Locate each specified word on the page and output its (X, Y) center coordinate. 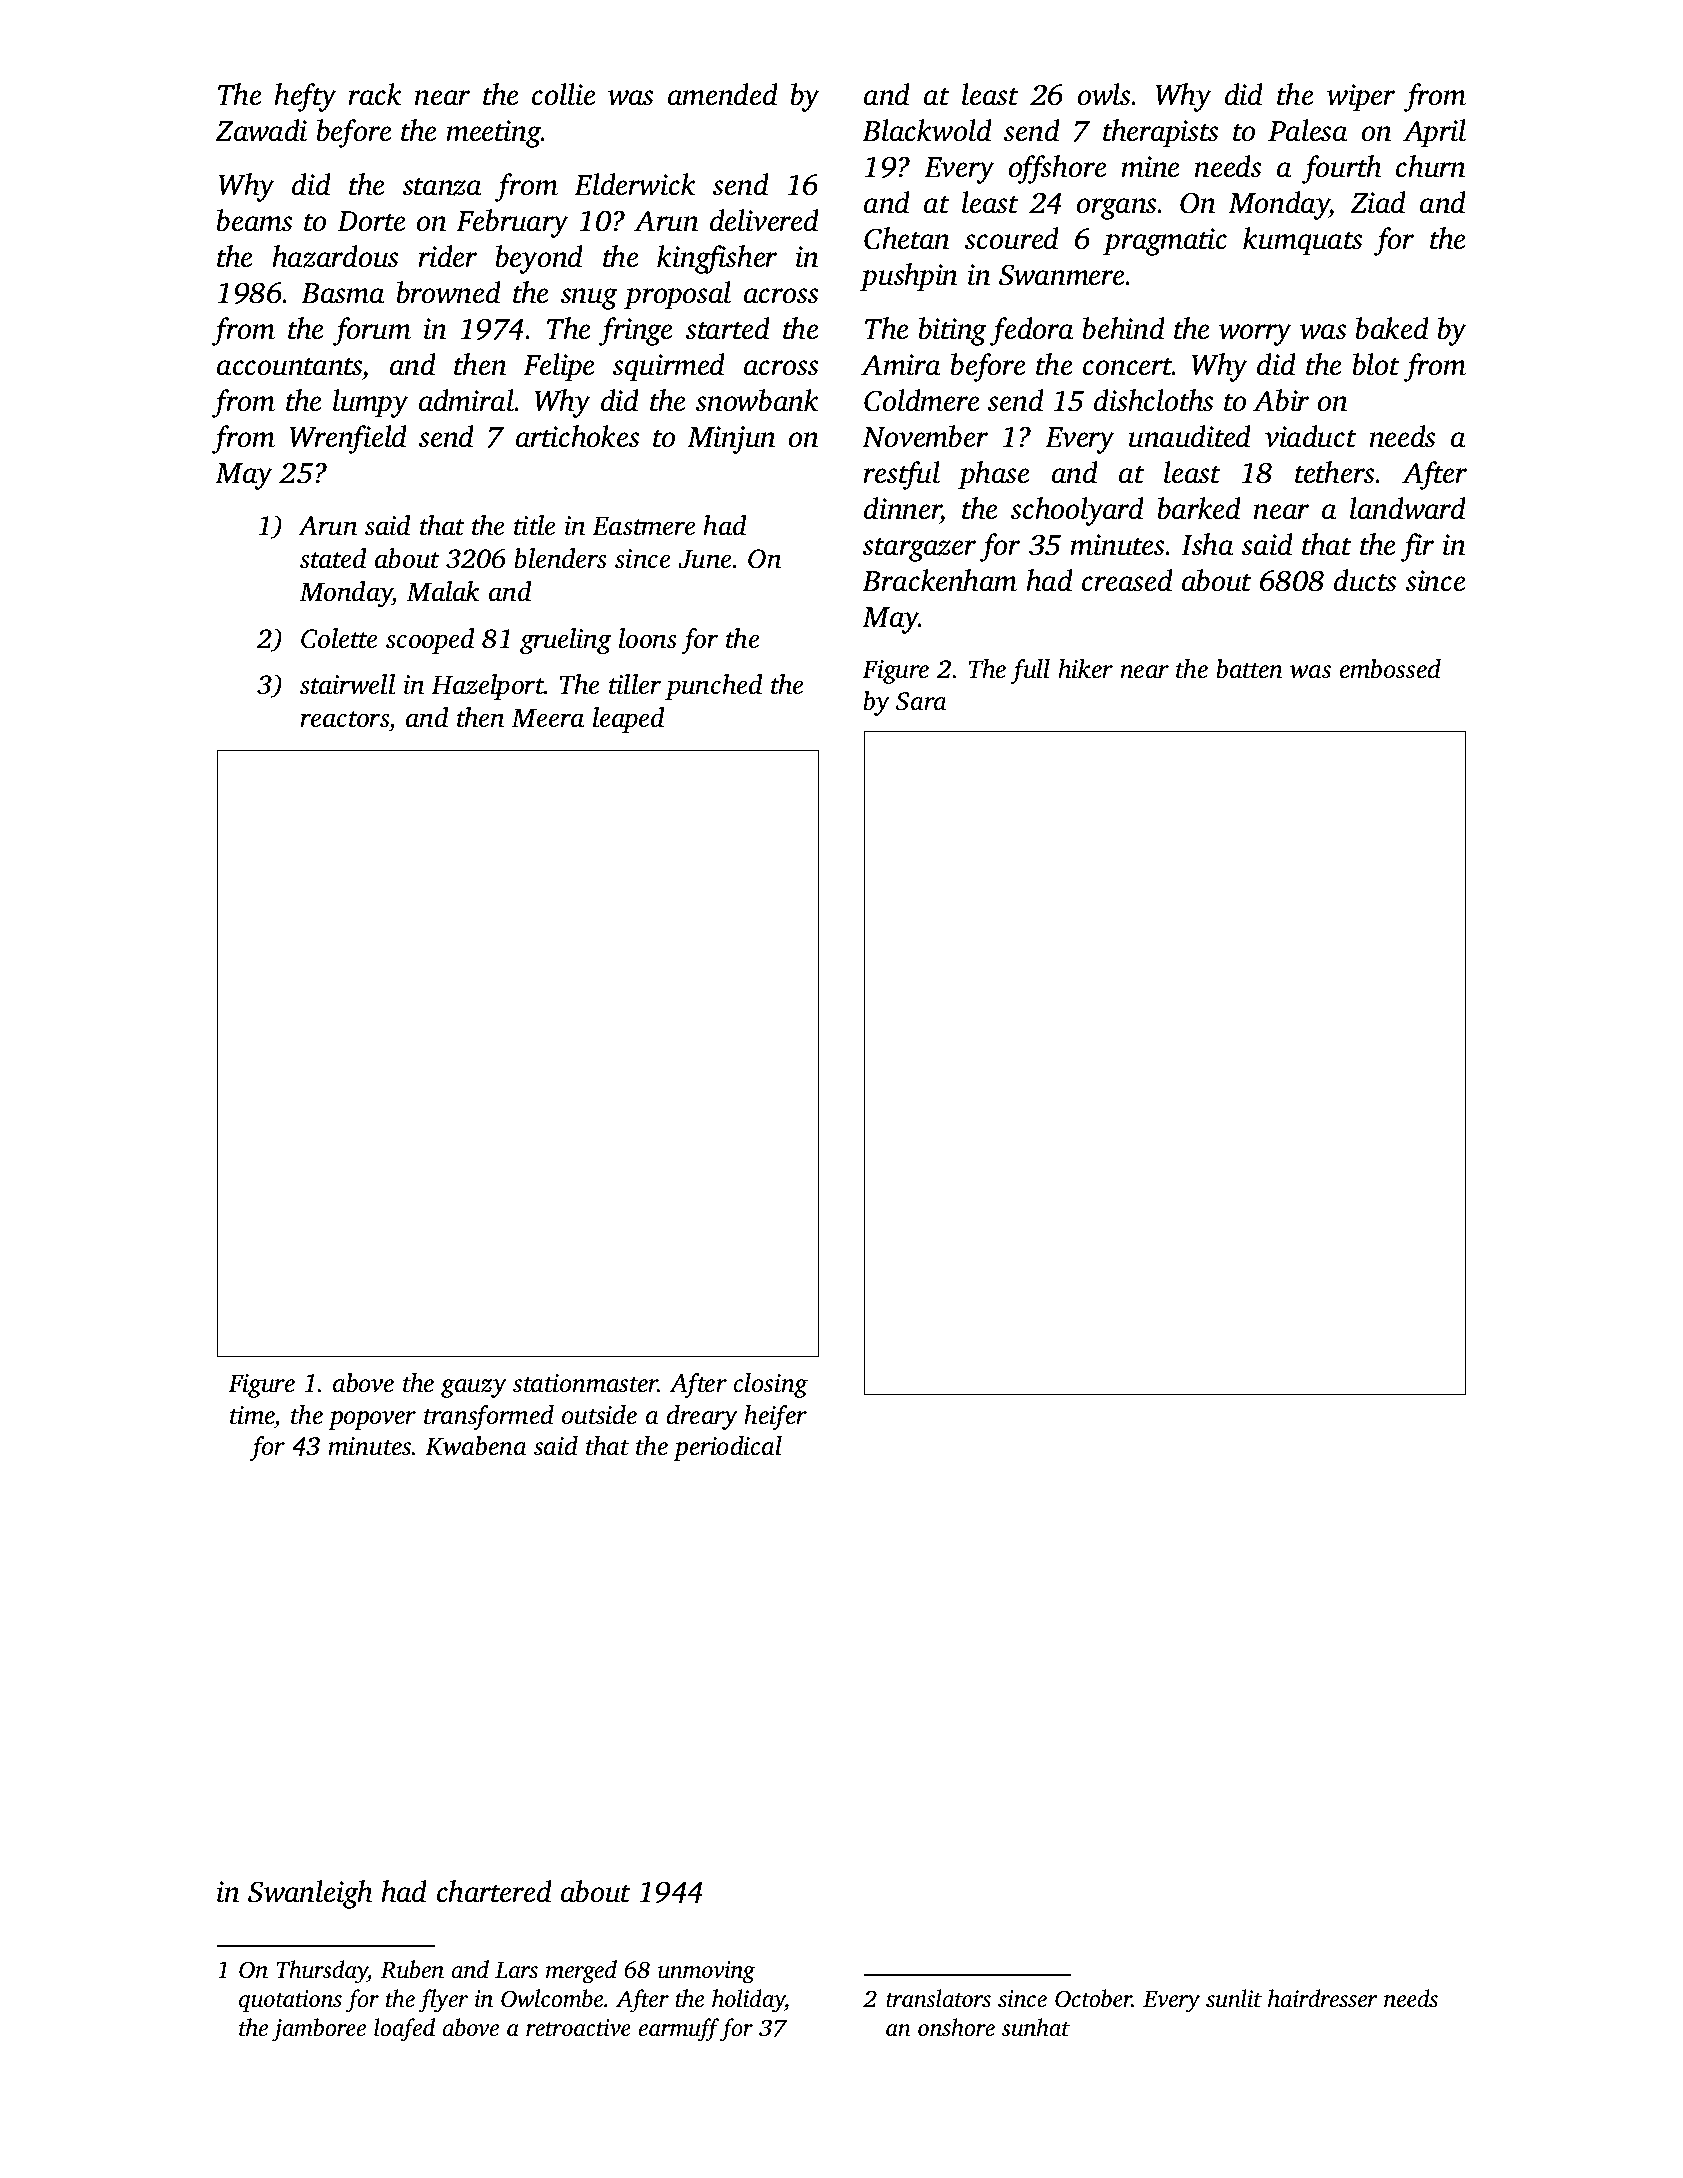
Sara (921, 701)
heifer (775, 1417)
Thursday (322, 1972)
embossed (1390, 669)
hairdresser (1323, 1998)
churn (1431, 166)
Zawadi (261, 130)
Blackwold (927, 130)
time (252, 1415)
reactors (344, 719)
